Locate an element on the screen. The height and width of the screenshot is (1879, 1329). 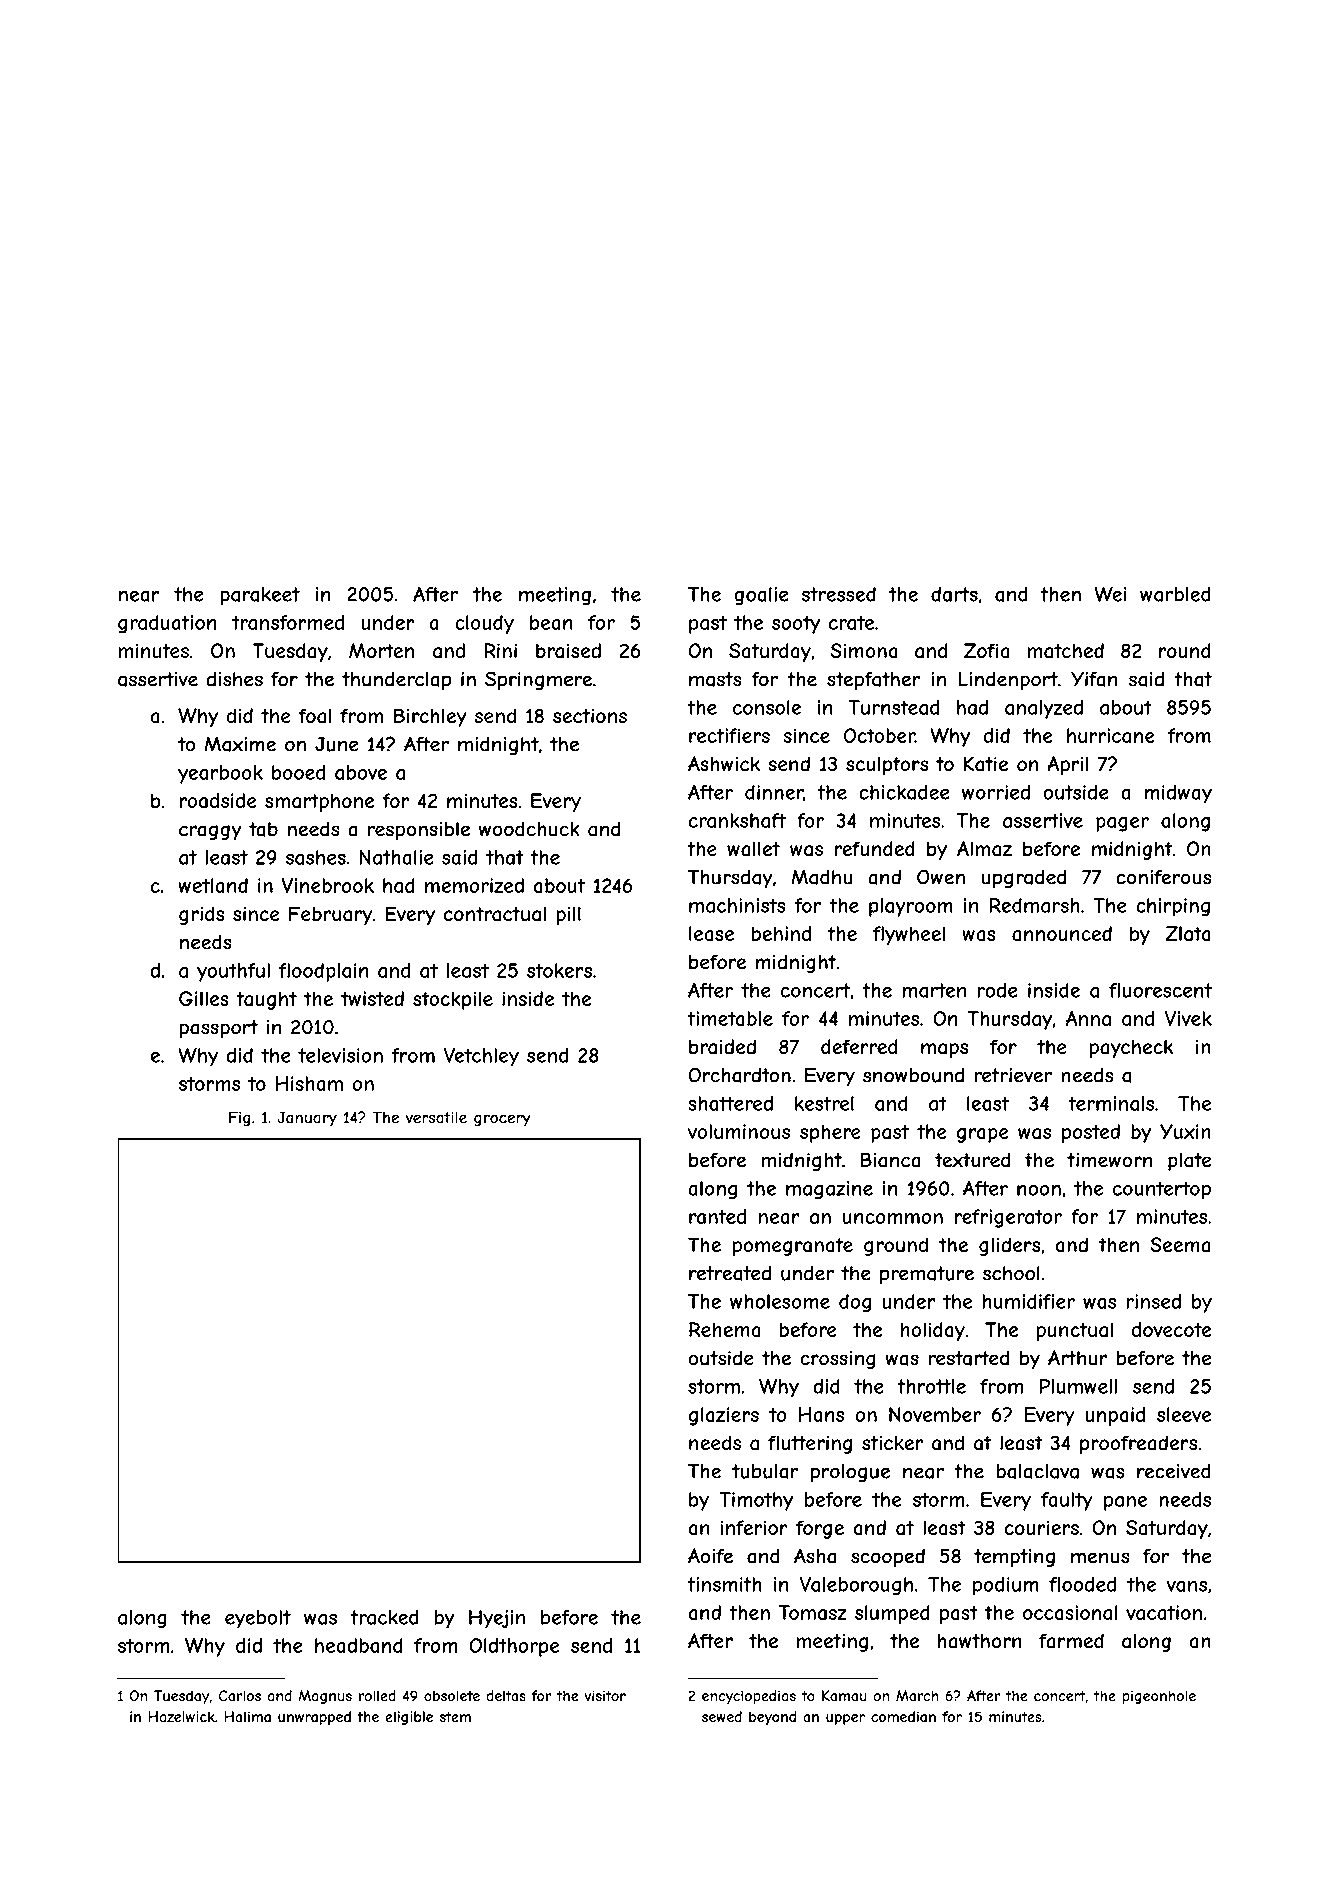
woodchuck is located at coordinates (529, 829).
